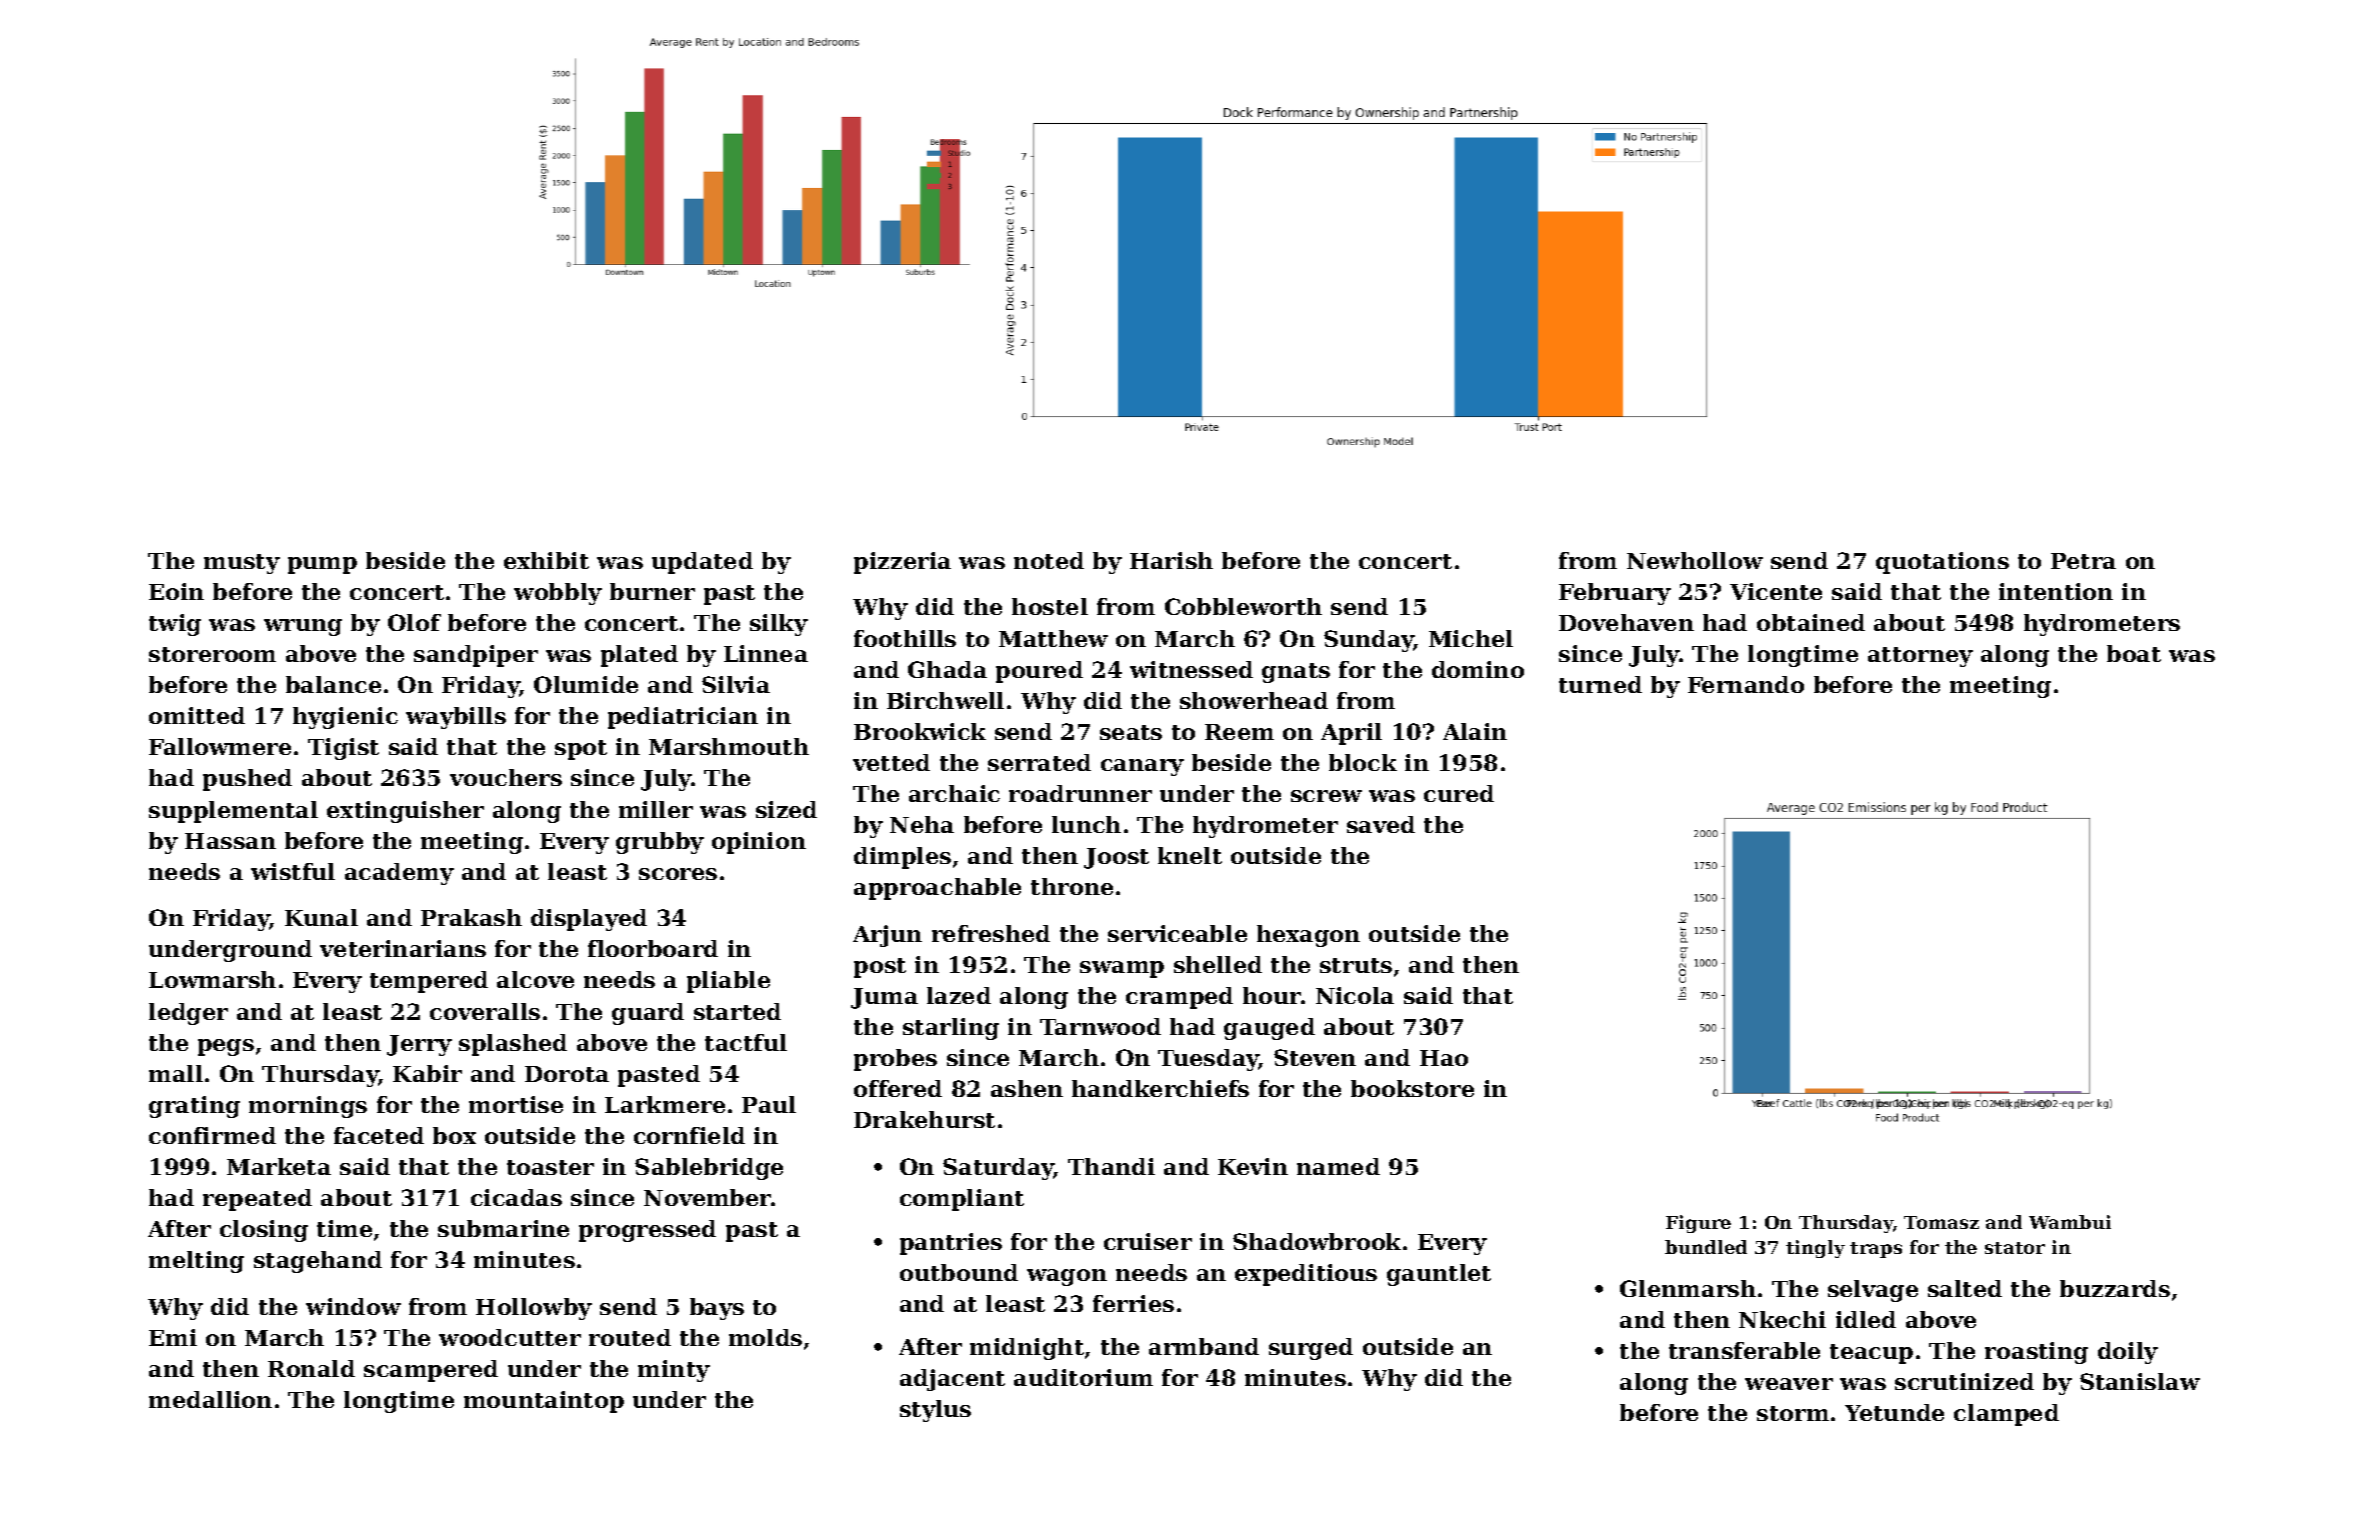 The width and height of the screenshot is (2380, 1540). Describe the element at coordinates (544, 1402) in the screenshot. I see `mountaintop` at that location.
